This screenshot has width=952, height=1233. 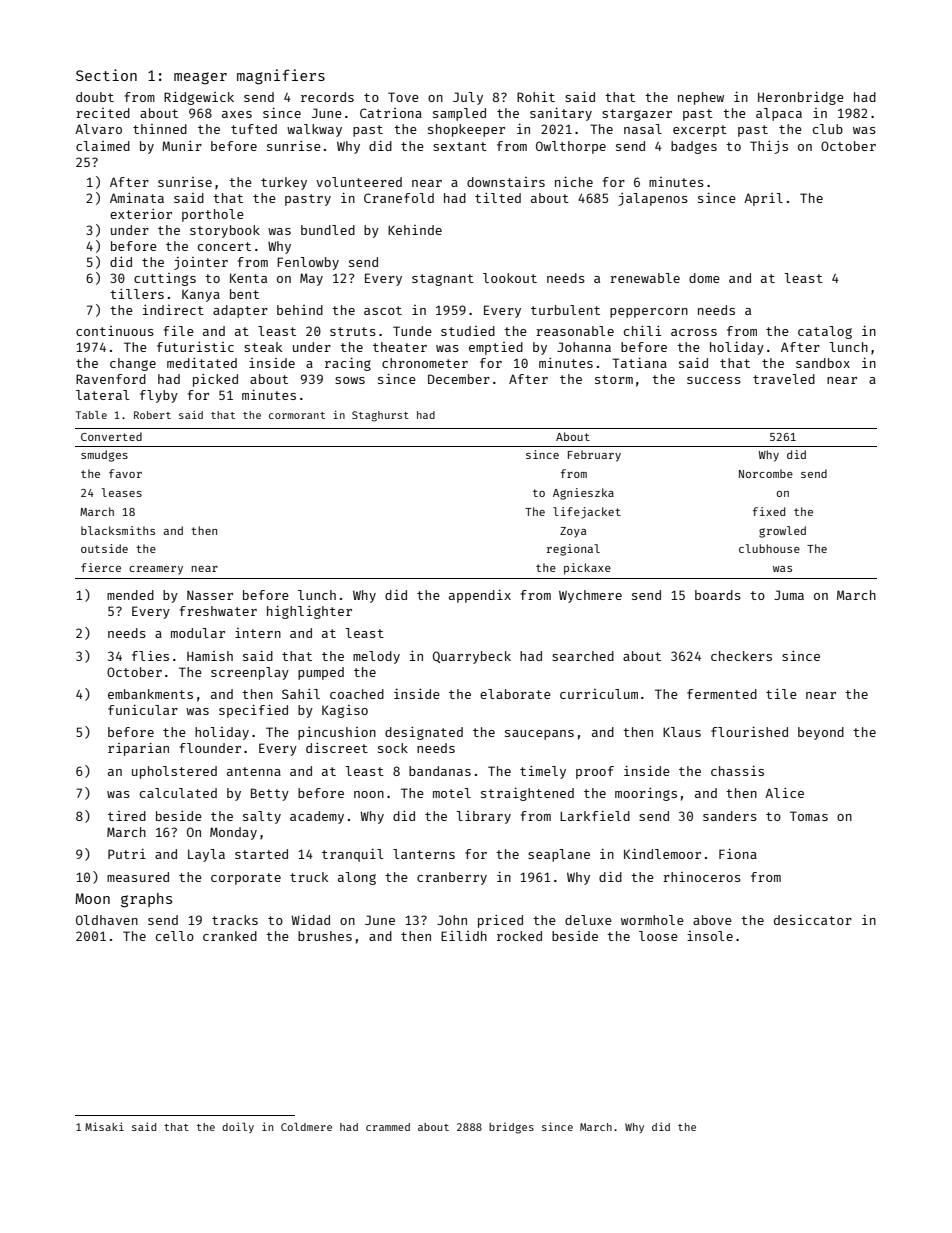 I want to click on Zoya, so click(x=573, y=532).
